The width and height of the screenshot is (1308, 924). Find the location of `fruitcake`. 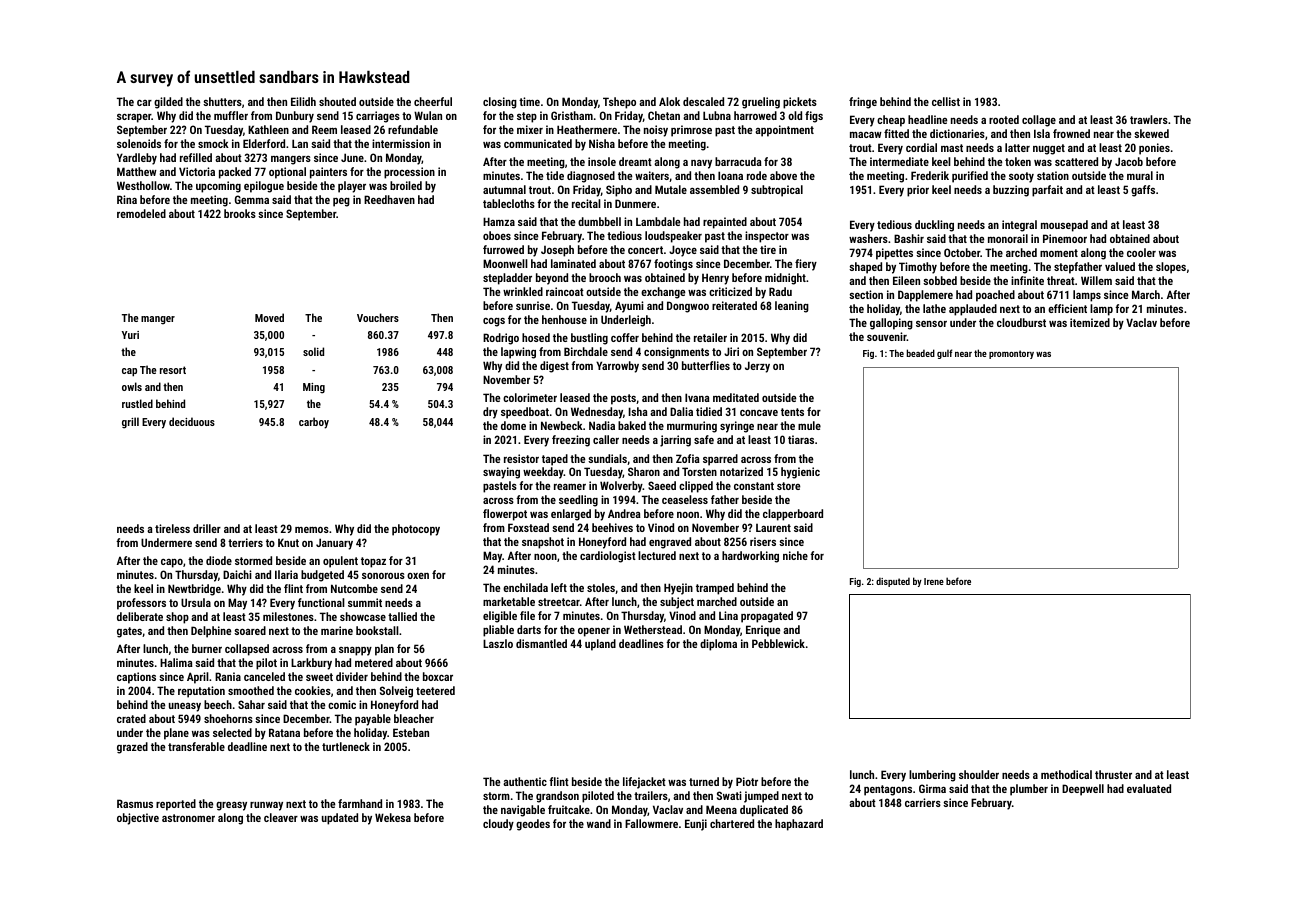

fruitcake is located at coordinates (569, 809).
